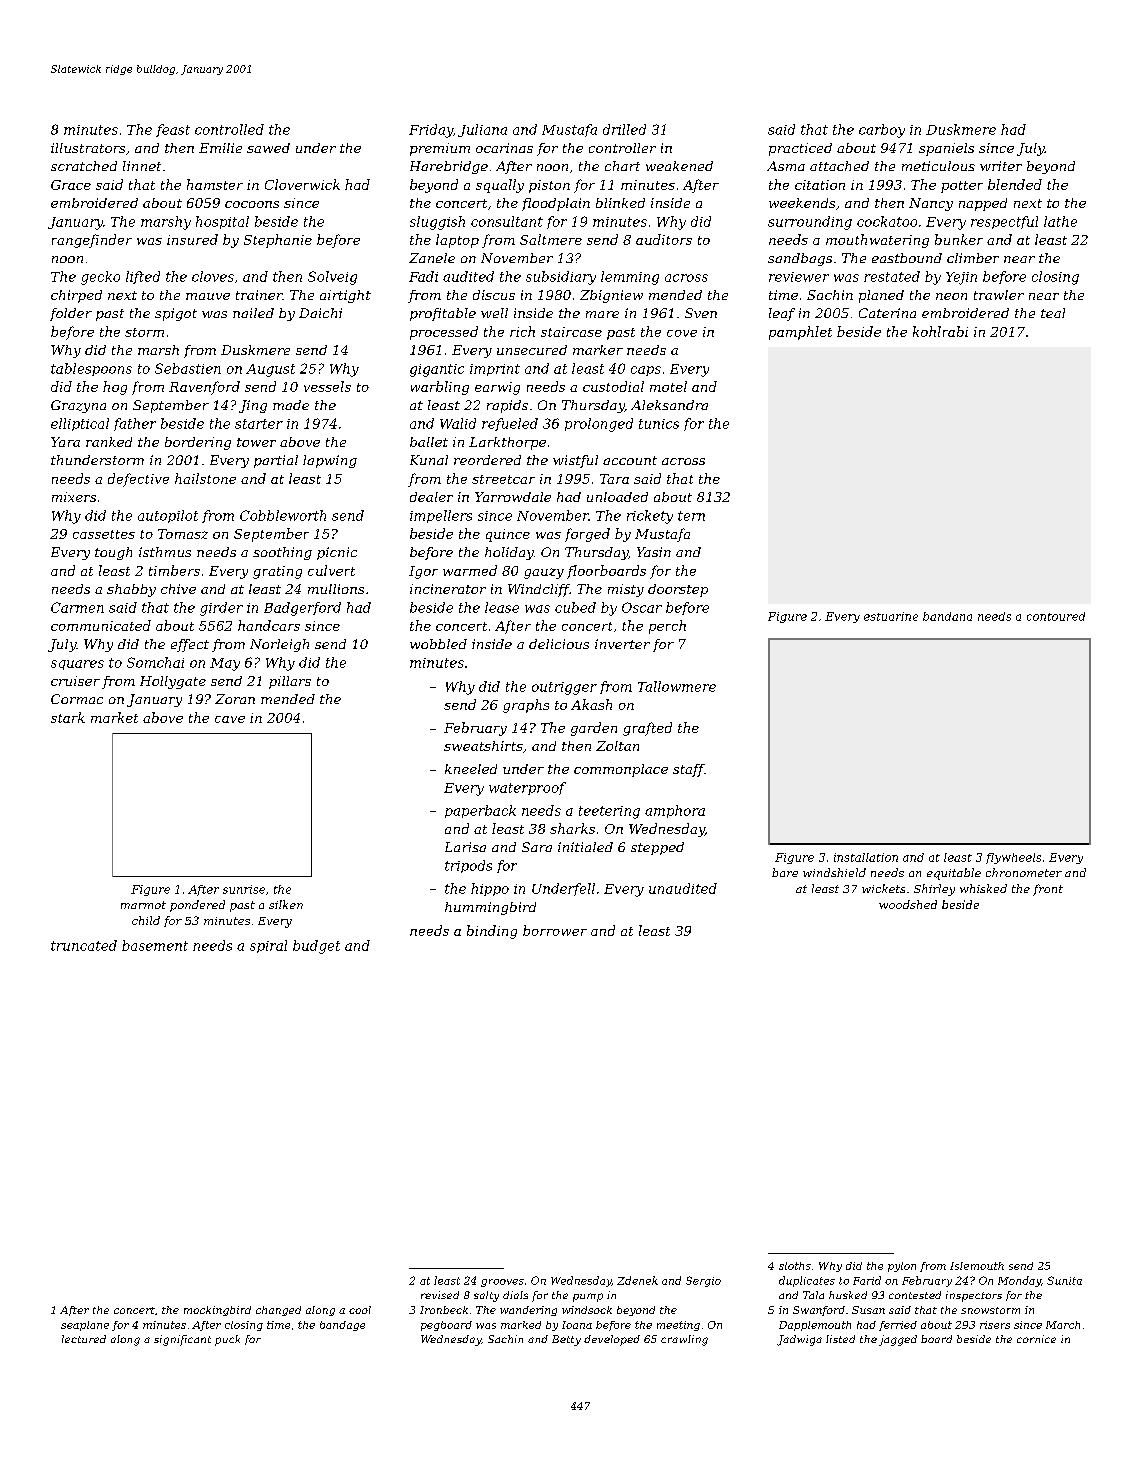 This page has width=1141, height=1476. What do you see at coordinates (630, 460) in the page?
I see `account` at bounding box center [630, 460].
